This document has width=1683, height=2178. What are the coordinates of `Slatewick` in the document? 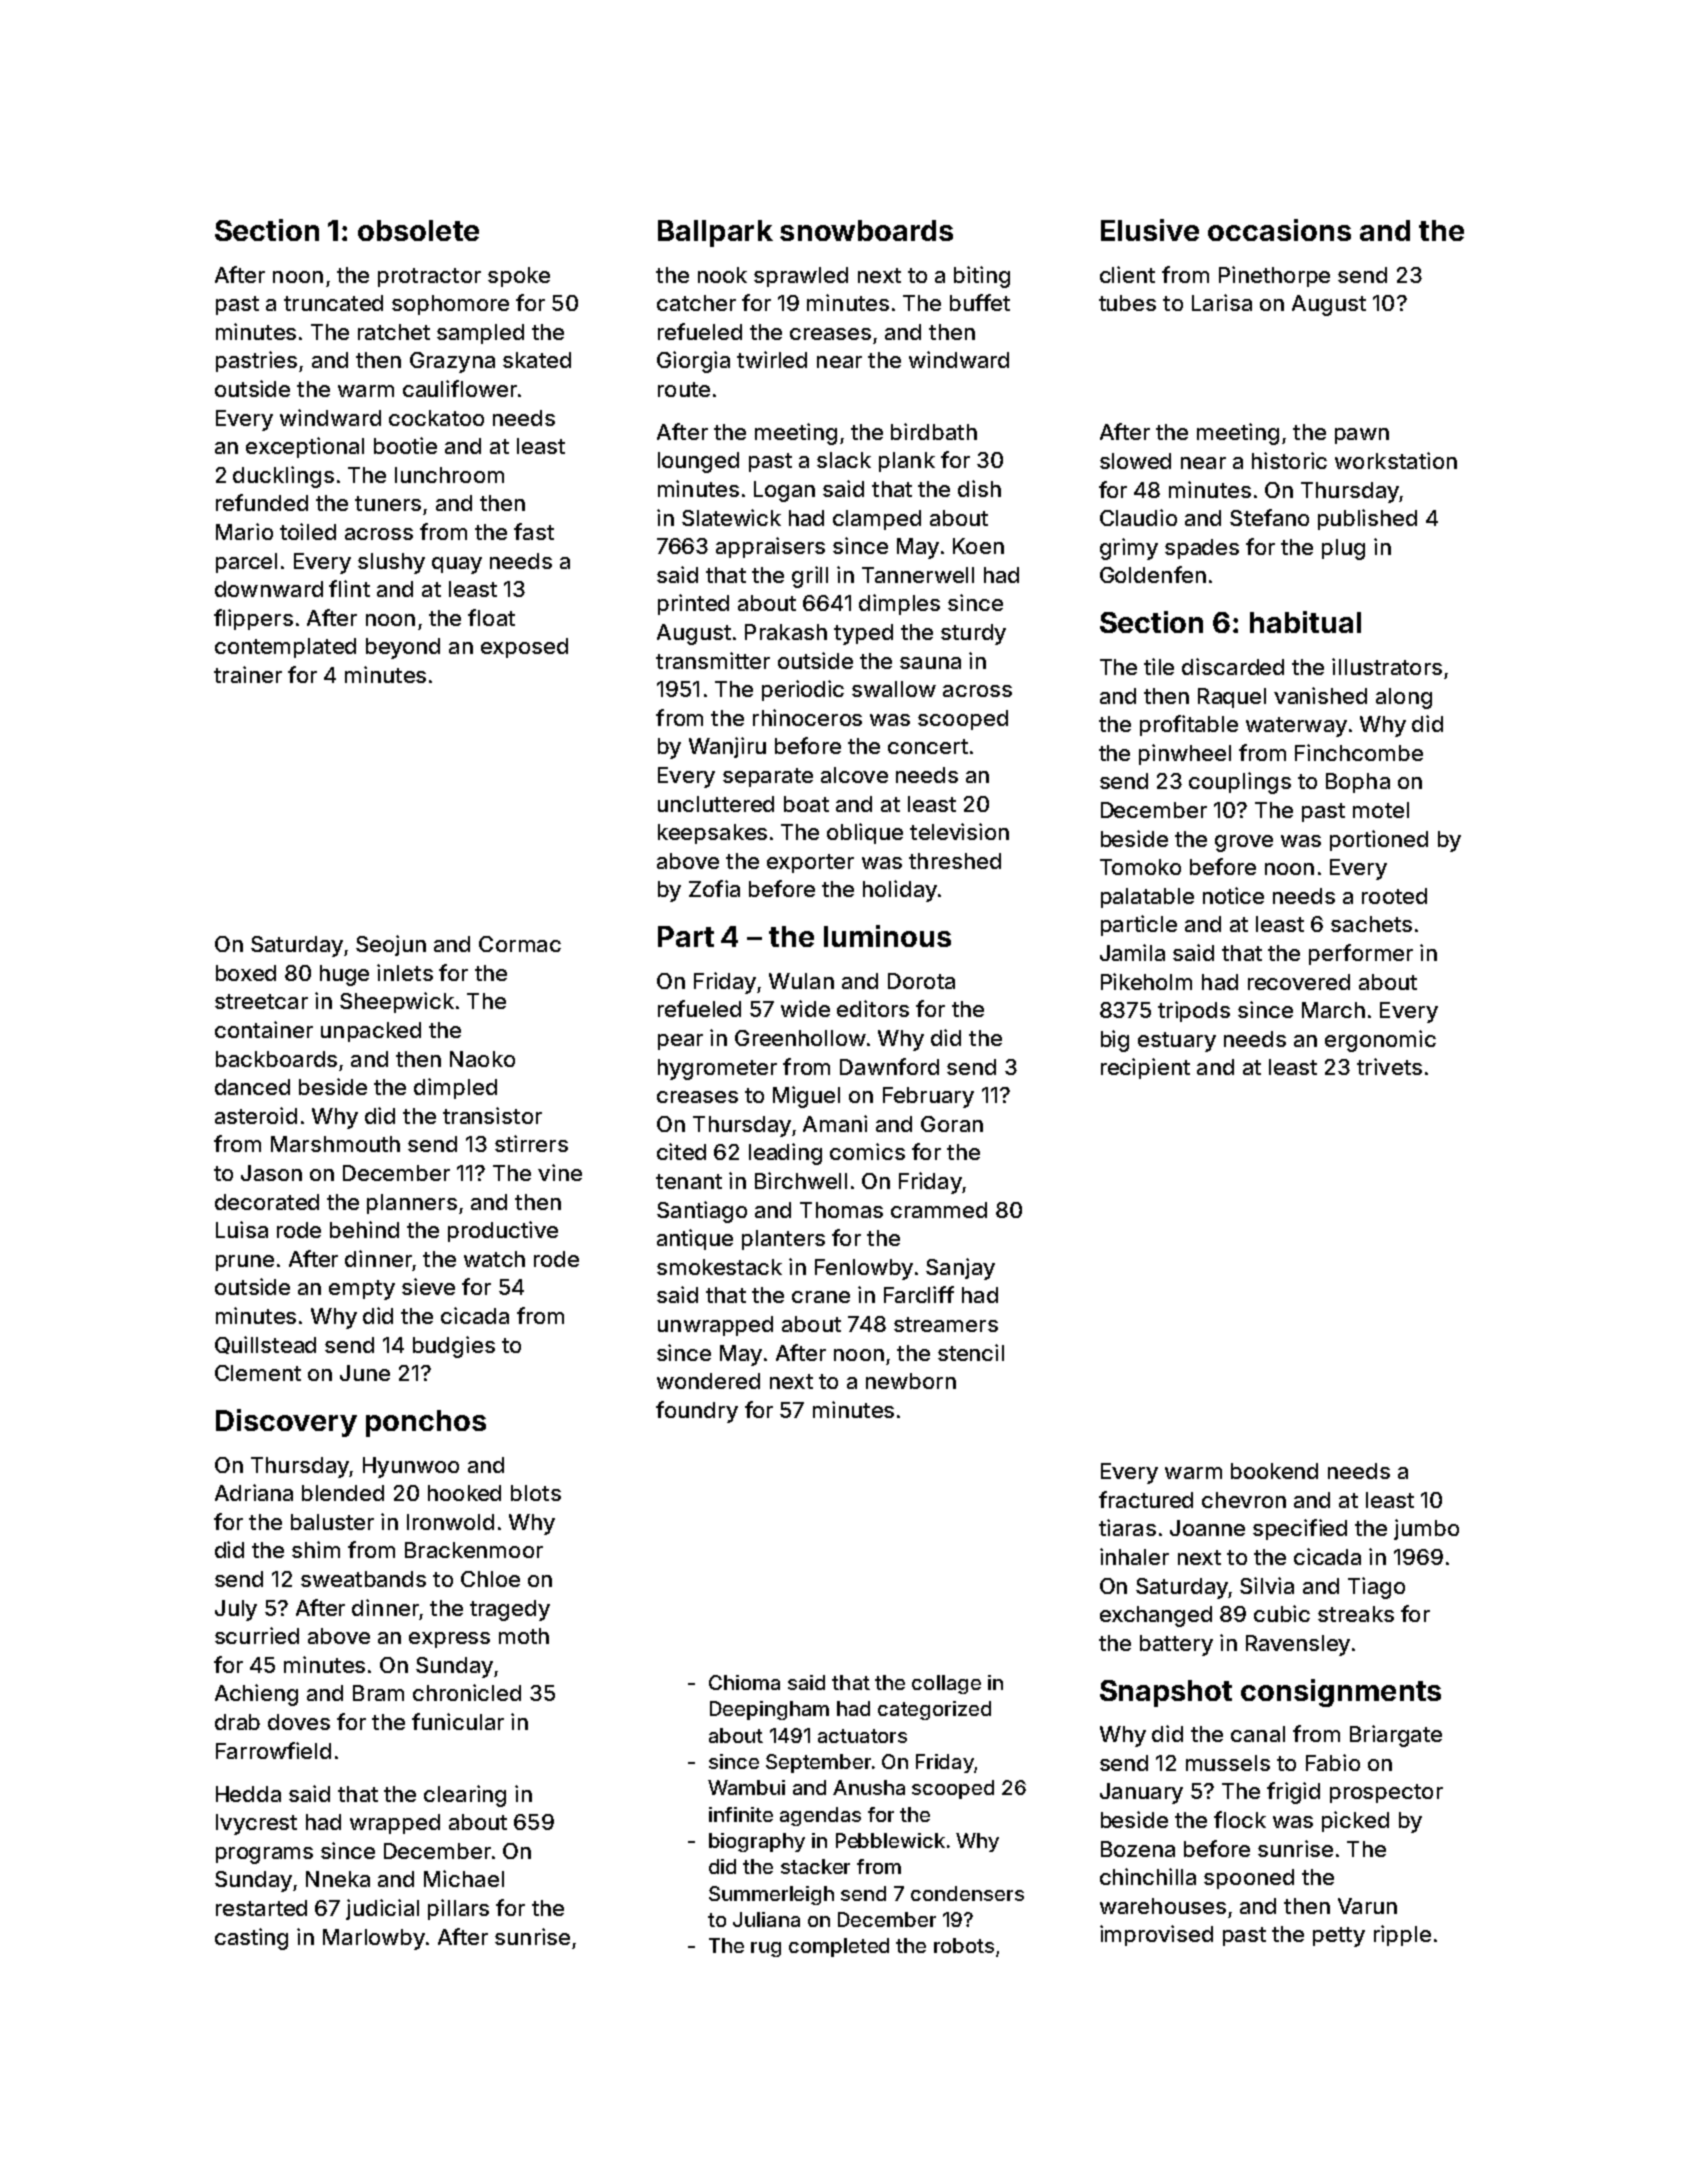 It's located at (731, 517).
